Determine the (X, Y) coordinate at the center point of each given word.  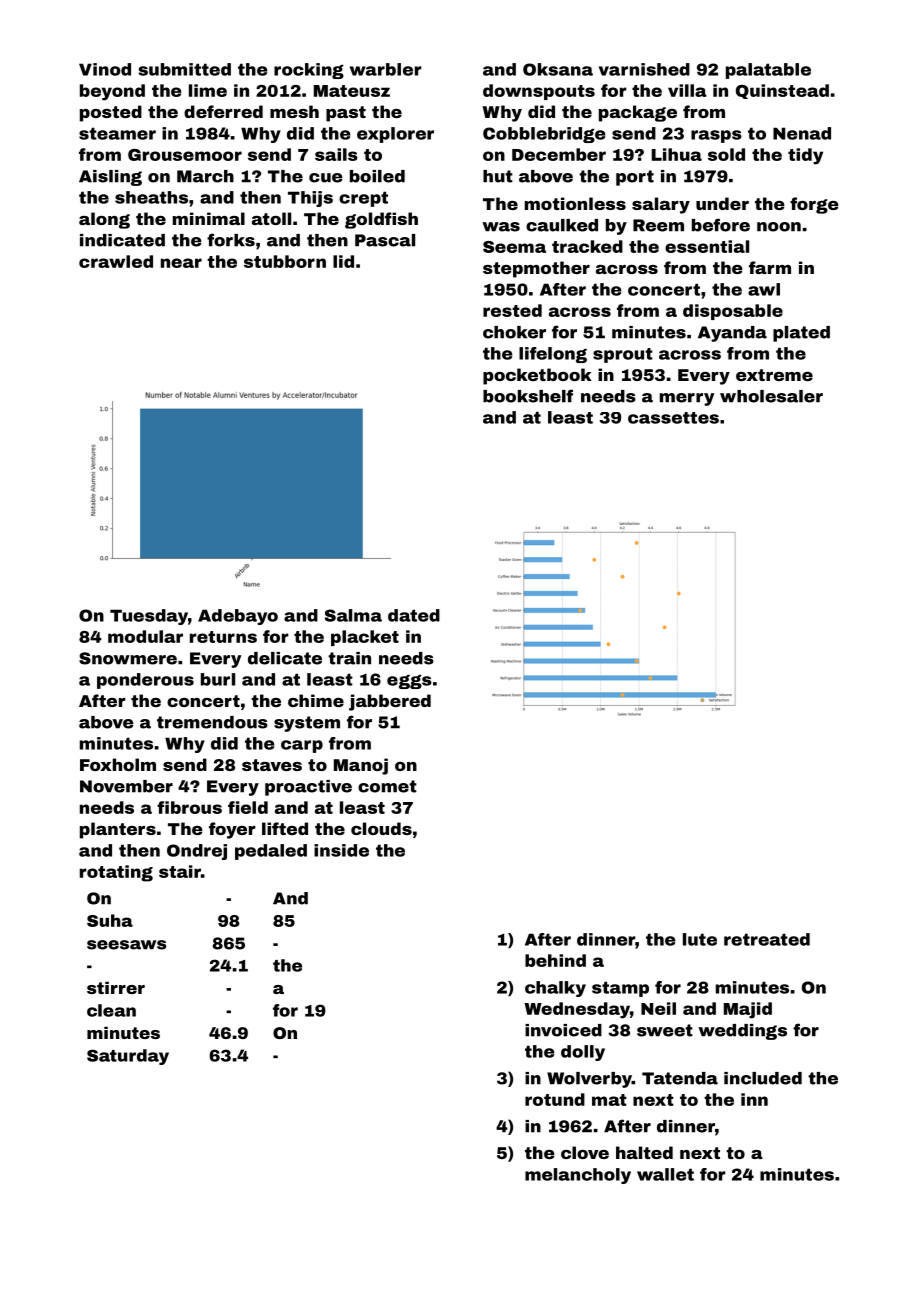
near (181, 263)
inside (341, 850)
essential (707, 246)
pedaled (271, 852)
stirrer (116, 987)
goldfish (381, 220)
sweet (665, 1030)
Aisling (110, 178)
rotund (555, 1099)
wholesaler (771, 396)
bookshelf (528, 396)
